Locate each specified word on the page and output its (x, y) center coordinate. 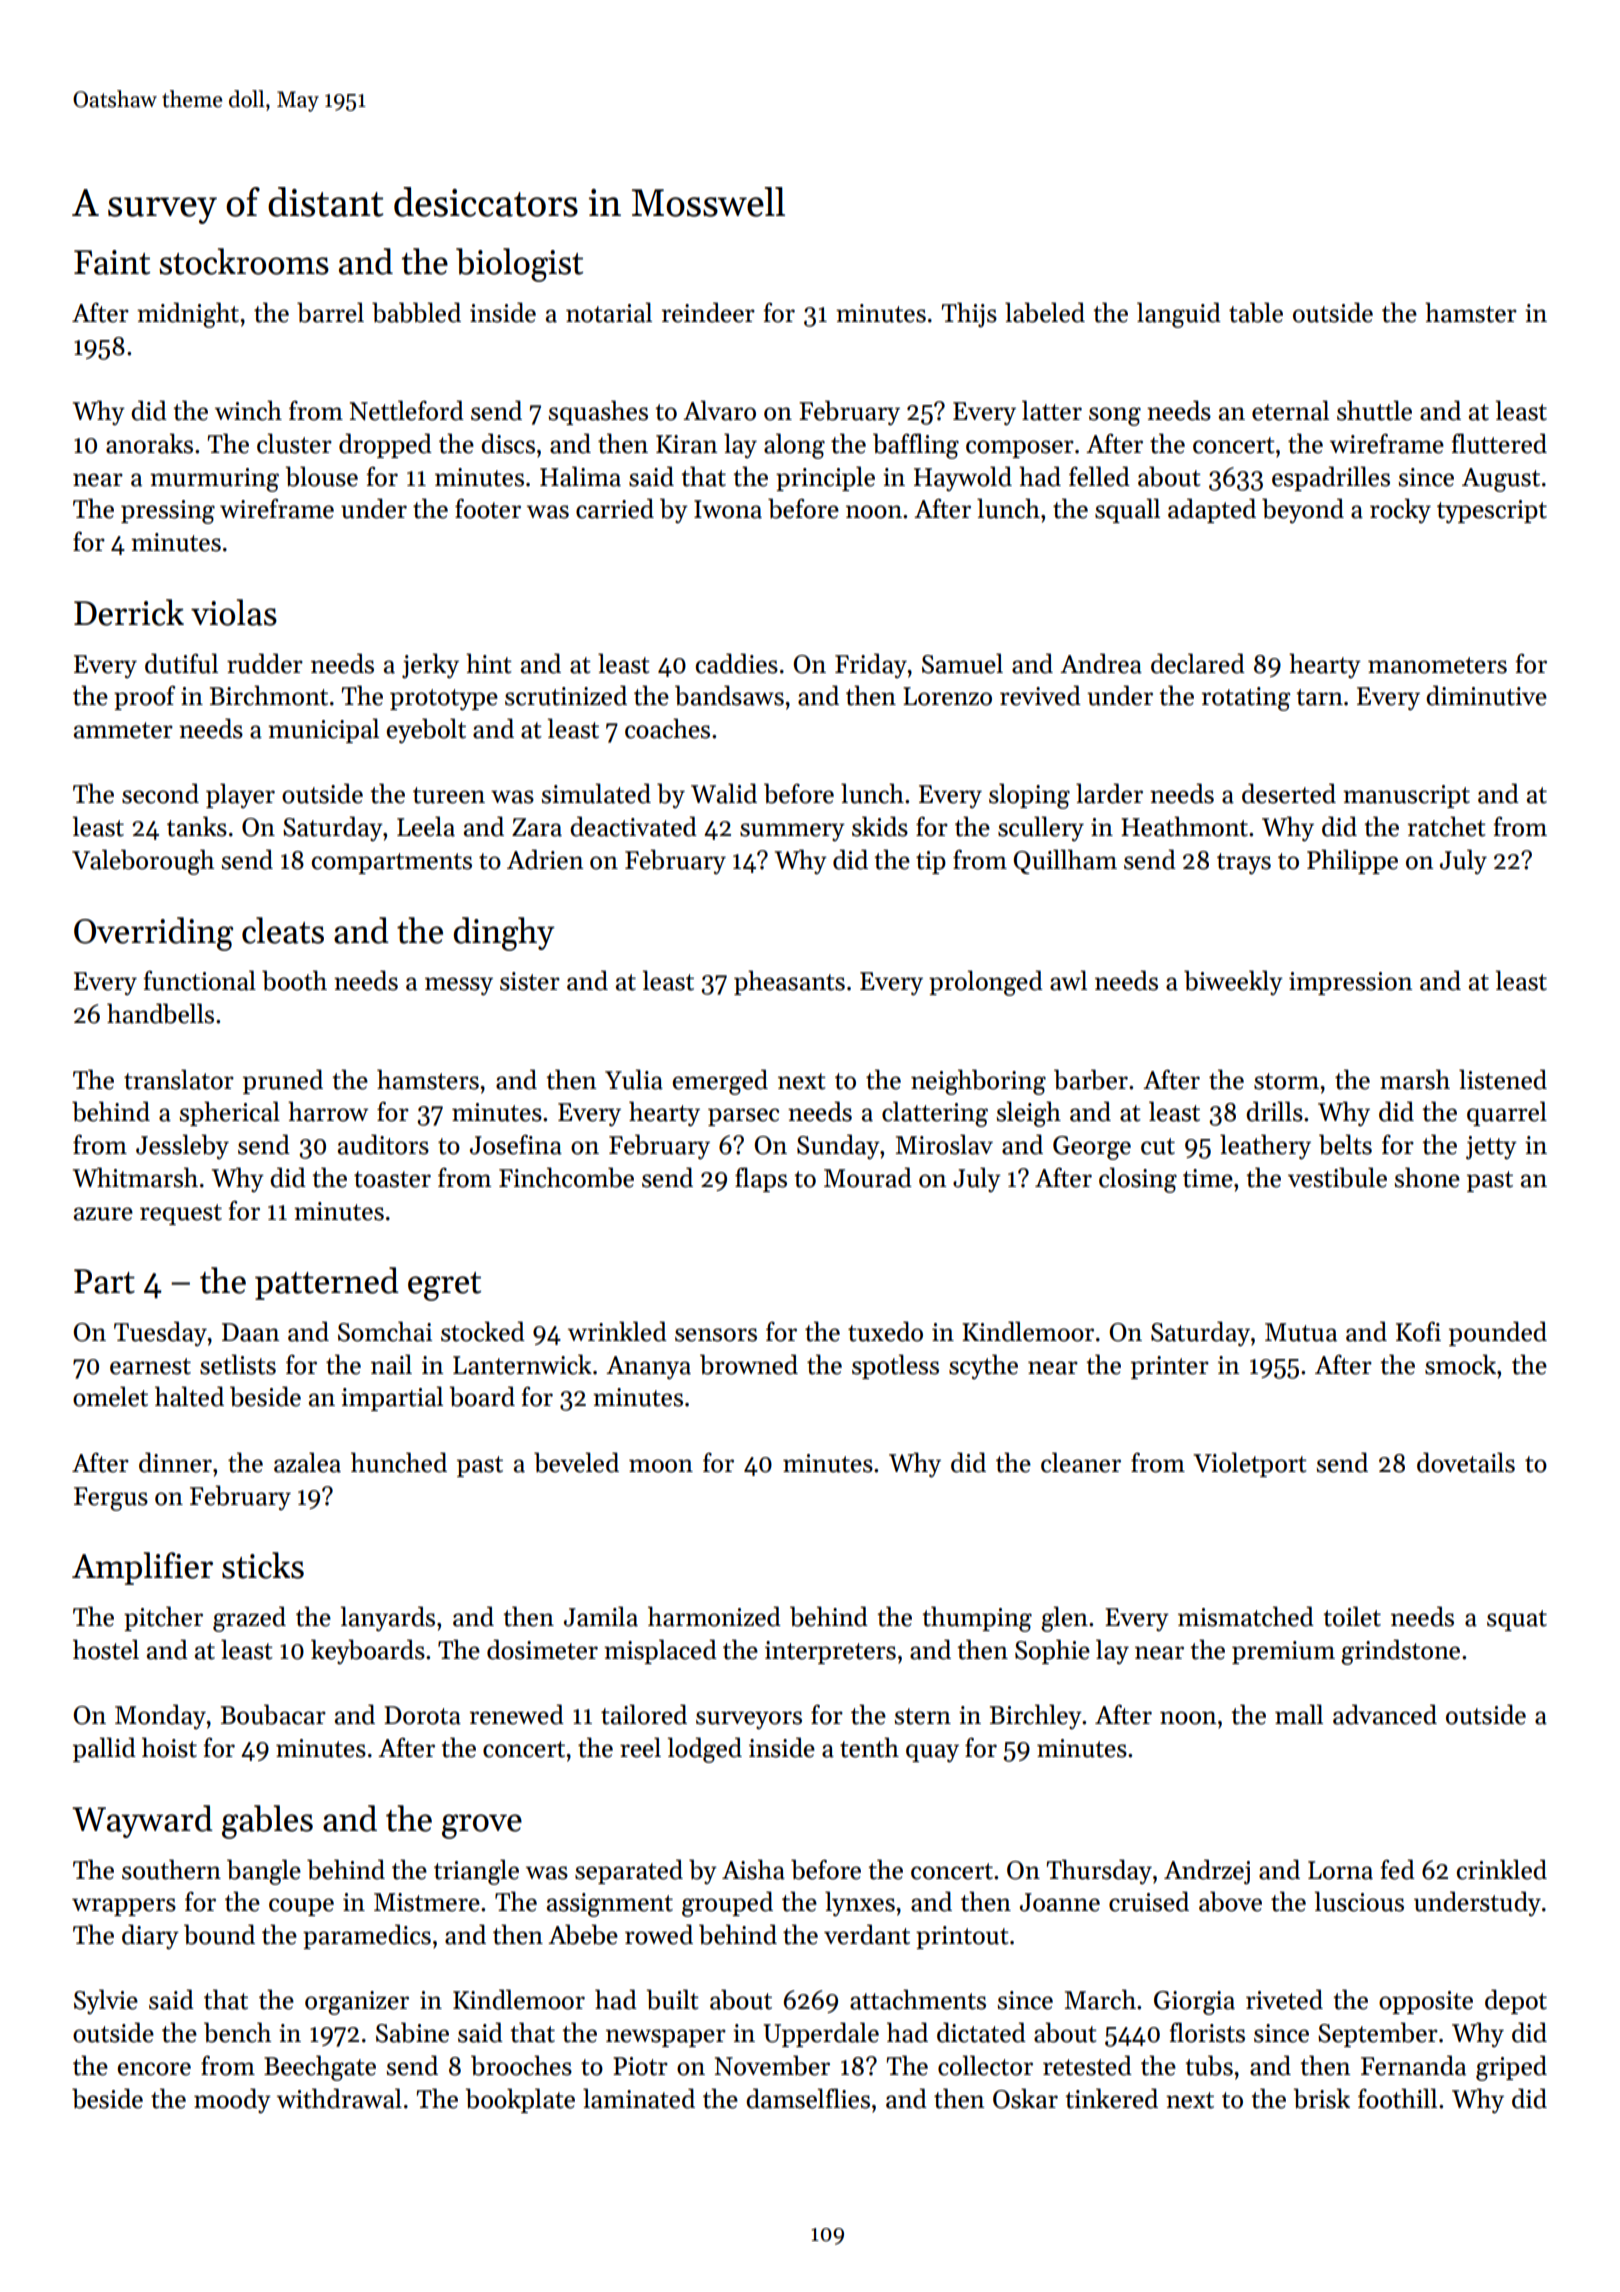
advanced (1385, 1714)
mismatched (1246, 1616)
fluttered (1499, 443)
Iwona (728, 509)
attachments (918, 1999)
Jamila (601, 1616)
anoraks (149, 443)
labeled (1045, 312)
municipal (323, 730)
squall (1127, 510)
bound (219, 1934)
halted (189, 1396)
